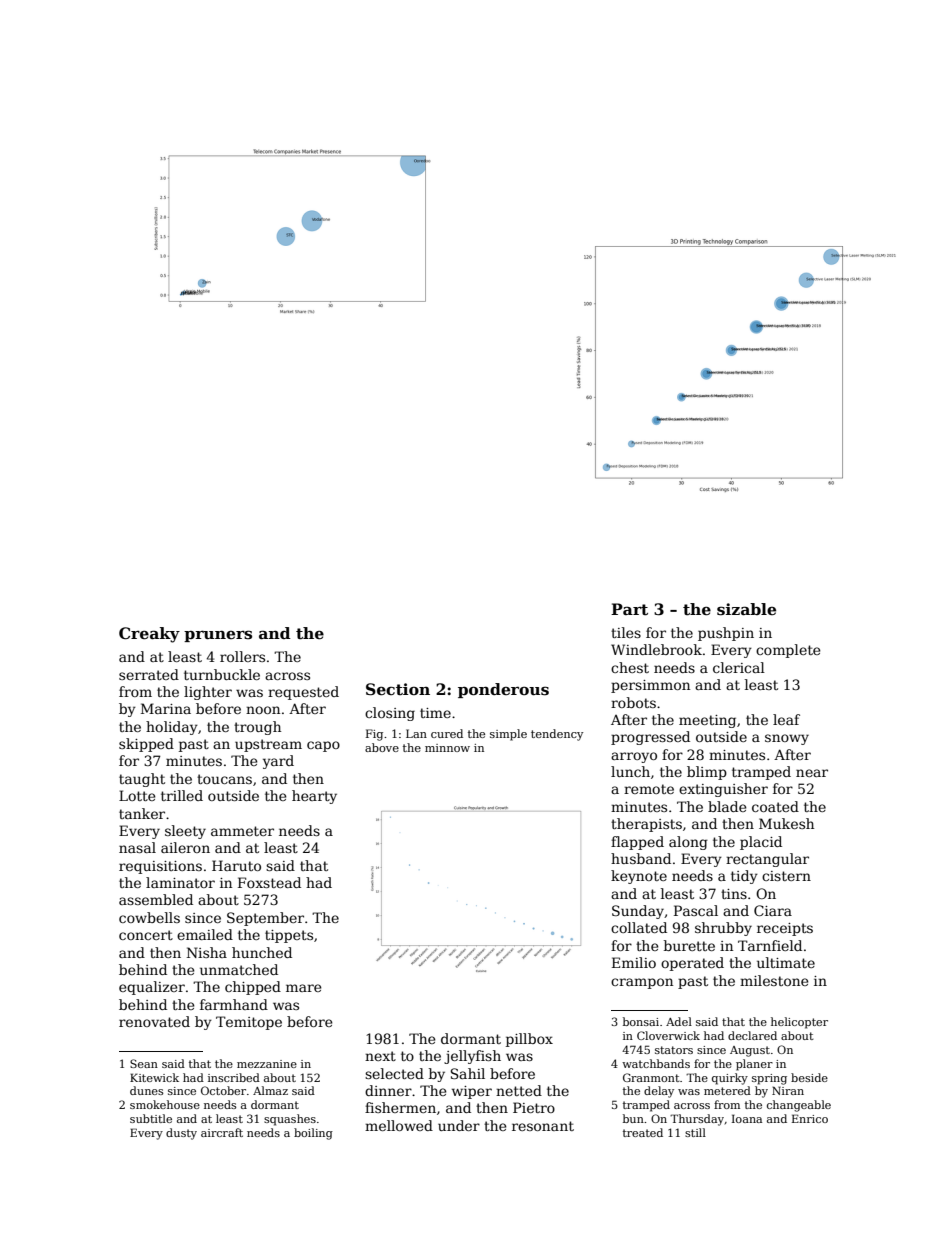 Image resolution: width=952 pixels, height=1233 pixels. Describe the element at coordinates (746, 609) in the screenshot. I see `sizable` at that location.
